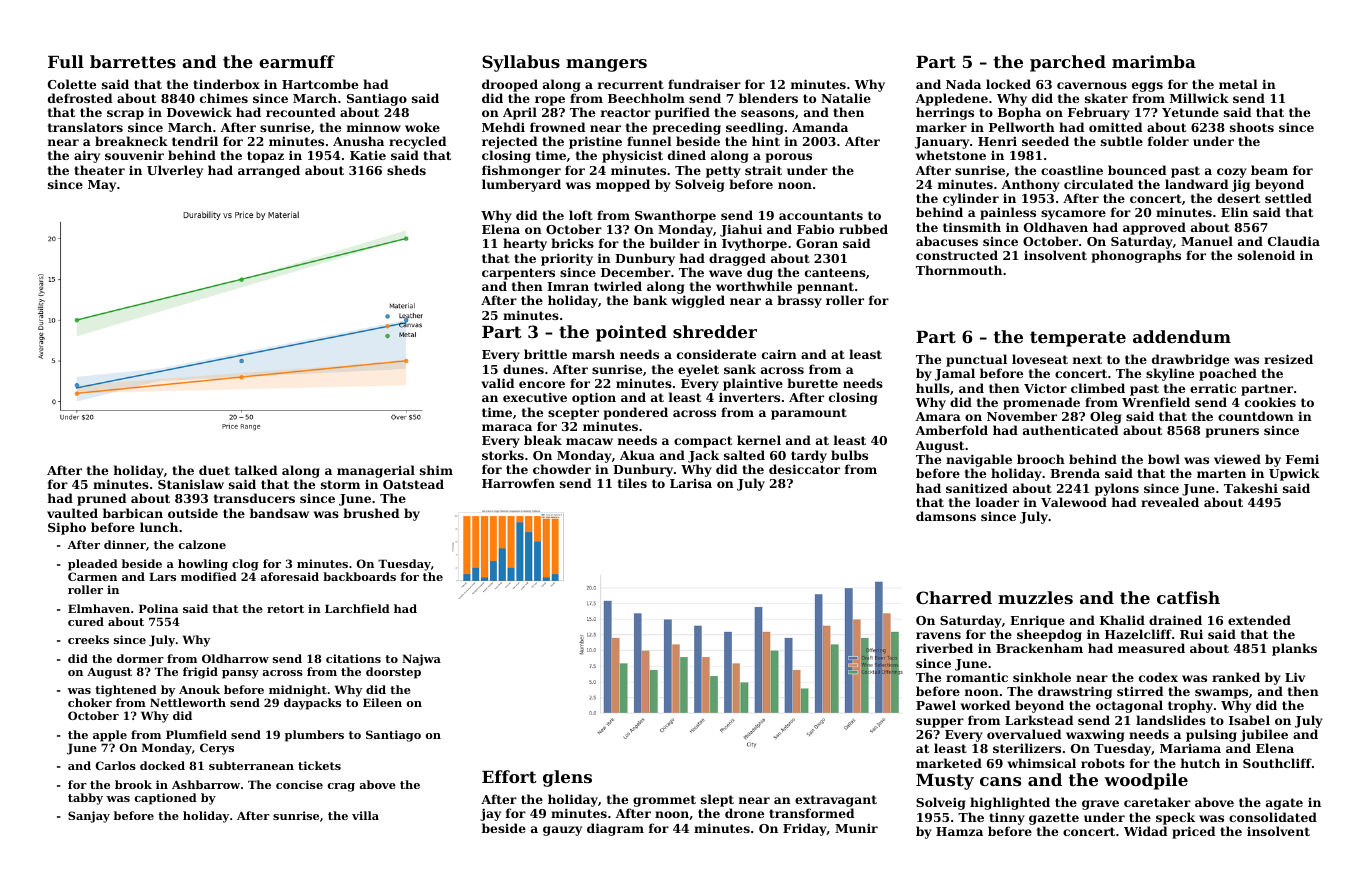 The height and width of the document is (887, 1372). I want to click on accountants, so click(821, 215).
